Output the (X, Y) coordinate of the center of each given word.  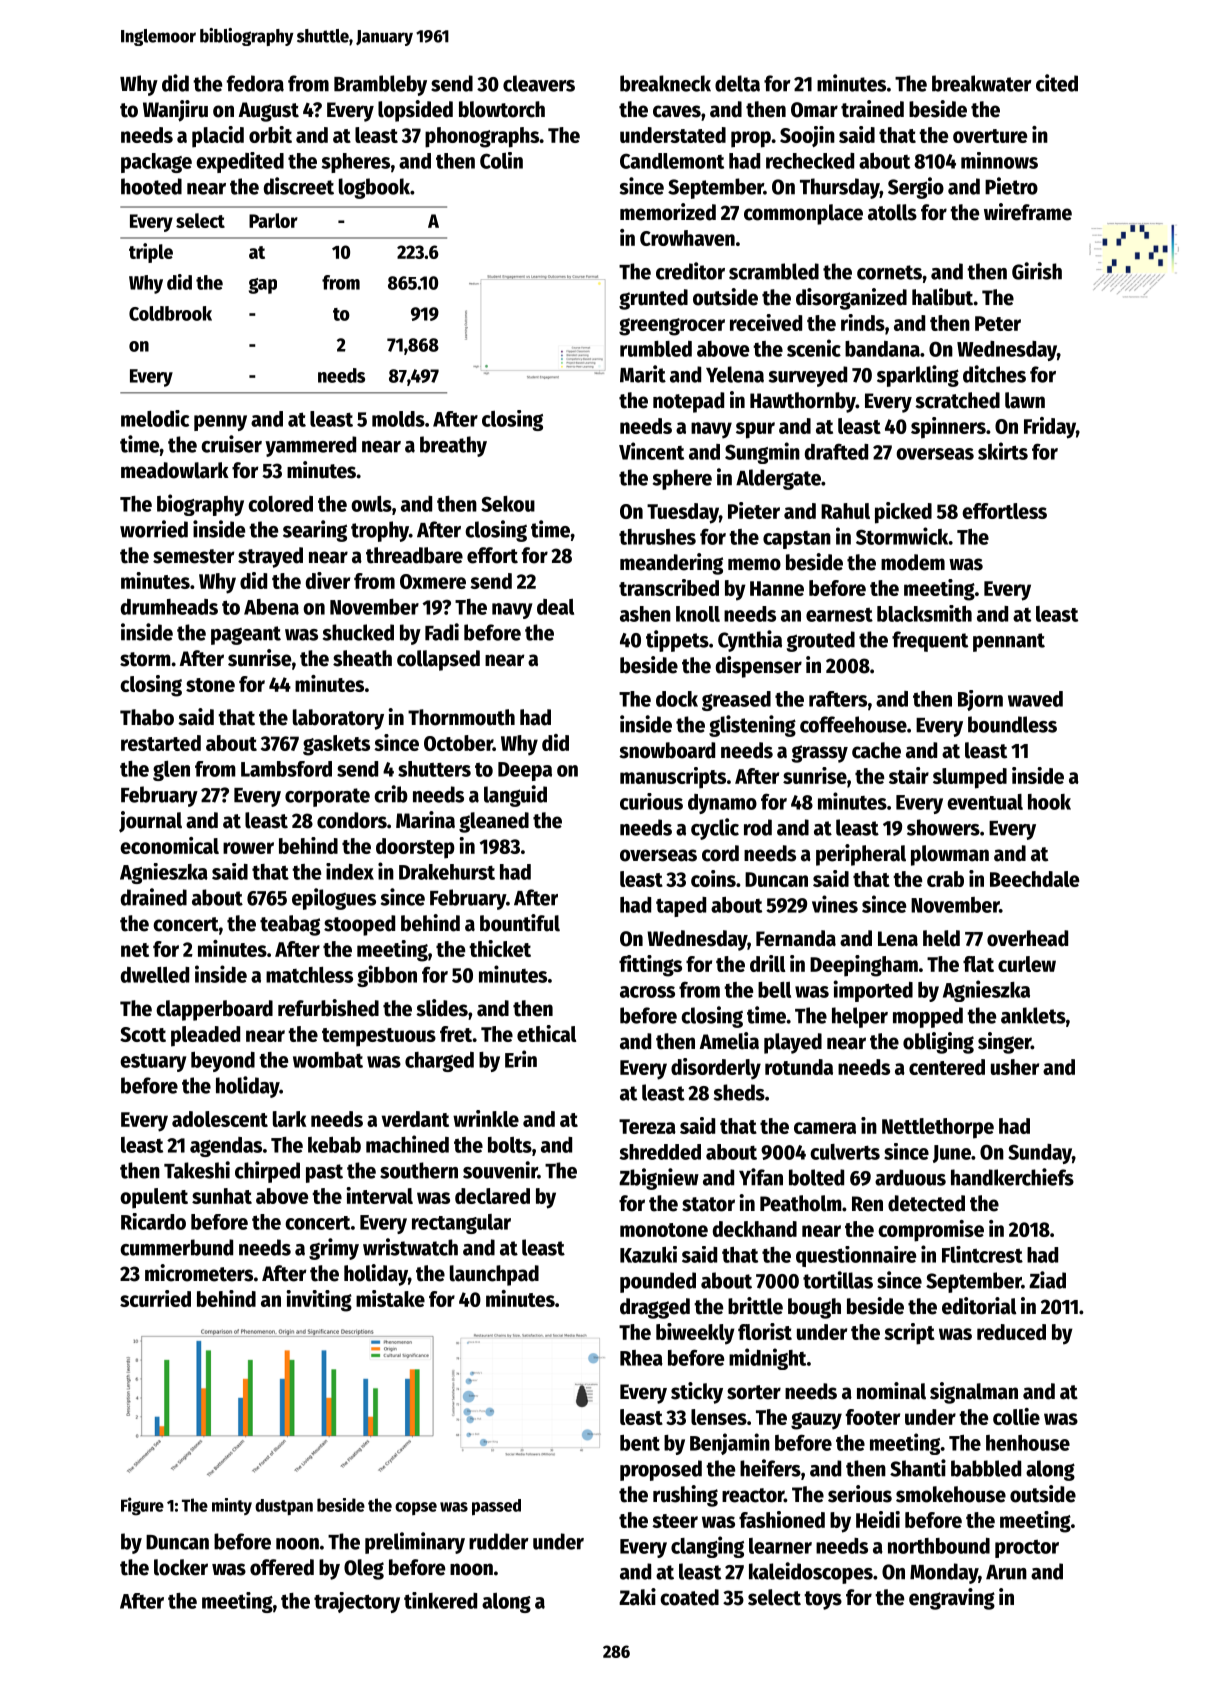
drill (767, 963)
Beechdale (1034, 879)
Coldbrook (170, 313)
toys (823, 1600)
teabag (290, 925)
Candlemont (672, 161)
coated (689, 1597)
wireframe (1028, 212)
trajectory (357, 1602)
